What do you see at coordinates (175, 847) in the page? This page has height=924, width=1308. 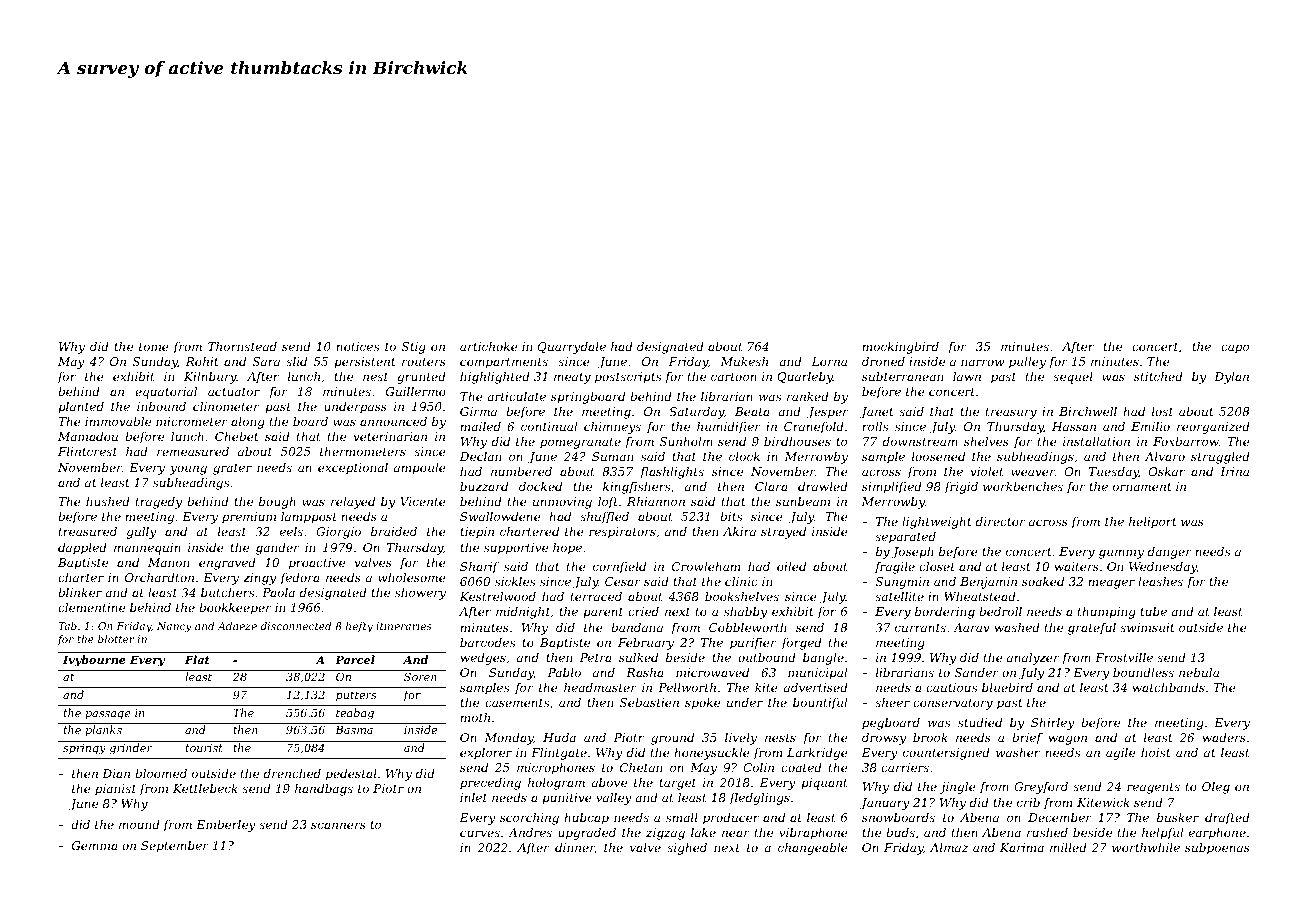 I see `September` at bounding box center [175, 847].
